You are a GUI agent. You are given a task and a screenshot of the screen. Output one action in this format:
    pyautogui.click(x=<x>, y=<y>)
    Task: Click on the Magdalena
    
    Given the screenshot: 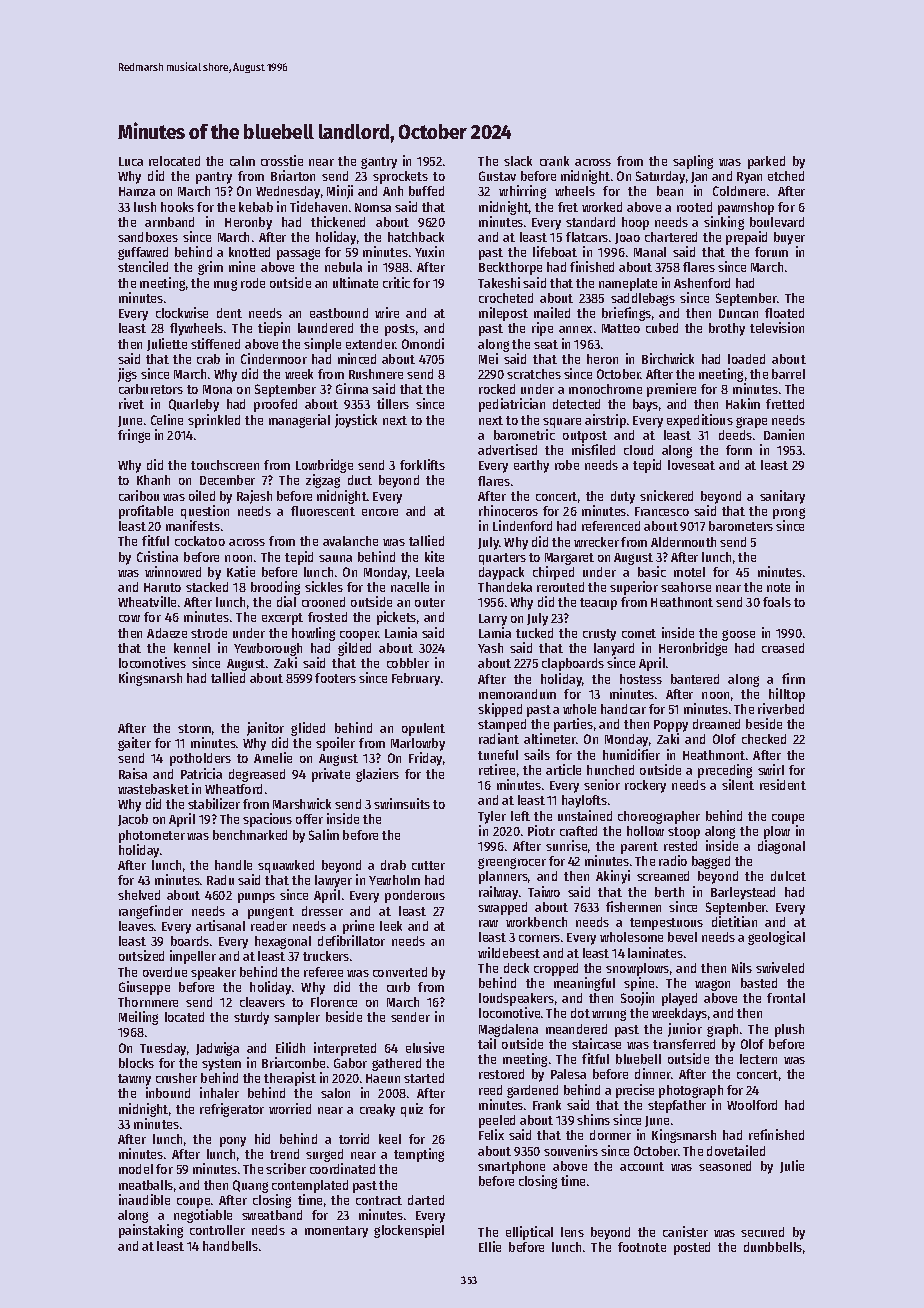 What is the action you would take?
    pyautogui.click(x=508, y=1030)
